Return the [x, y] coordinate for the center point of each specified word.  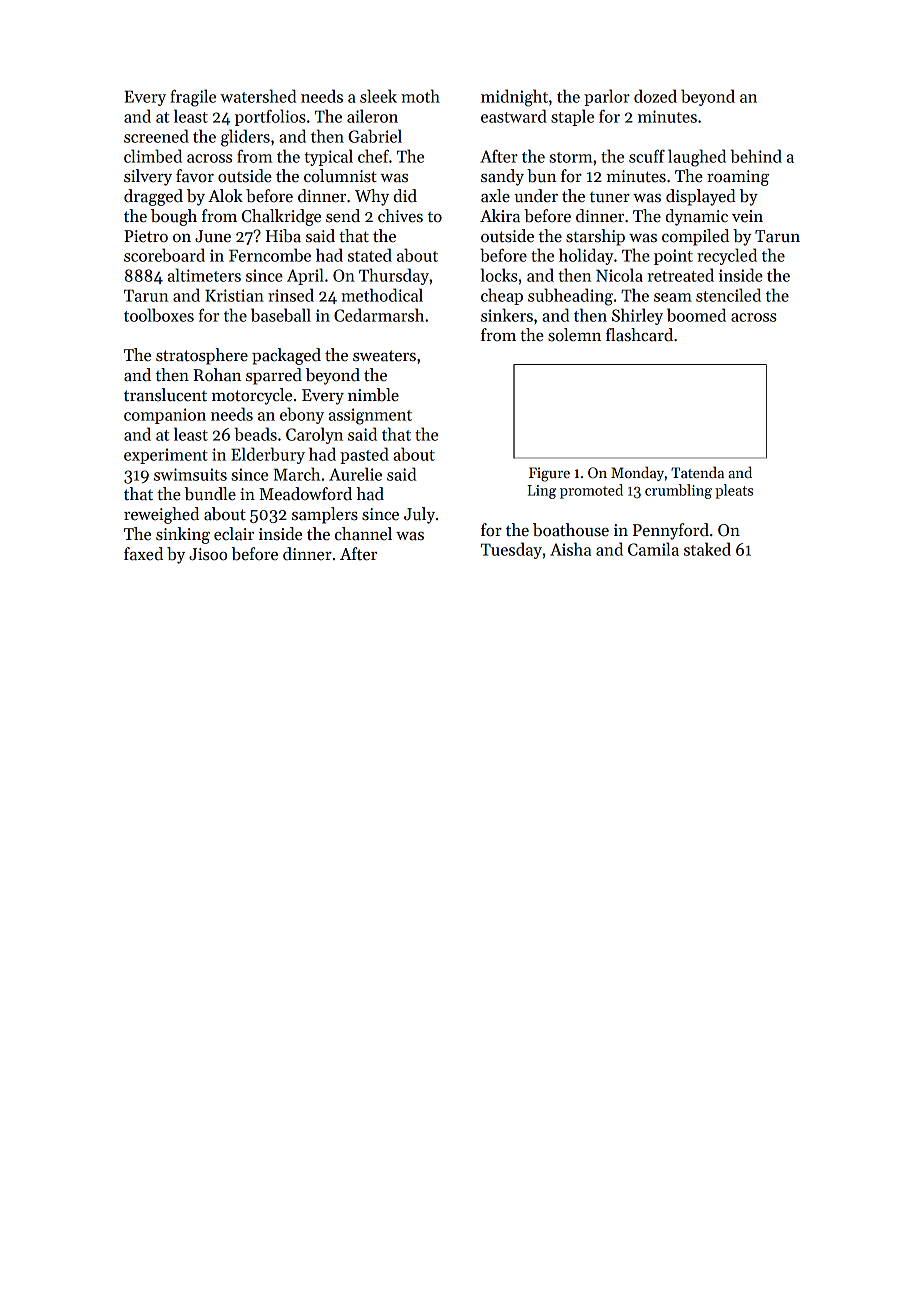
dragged [153, 197]
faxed [143, 554]
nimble [373, 395]
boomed [696, 315]
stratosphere [202, 356]
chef [373, 156]
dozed [655, 96]
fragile [193, 98]
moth [420, 96]
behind [756, 156]
